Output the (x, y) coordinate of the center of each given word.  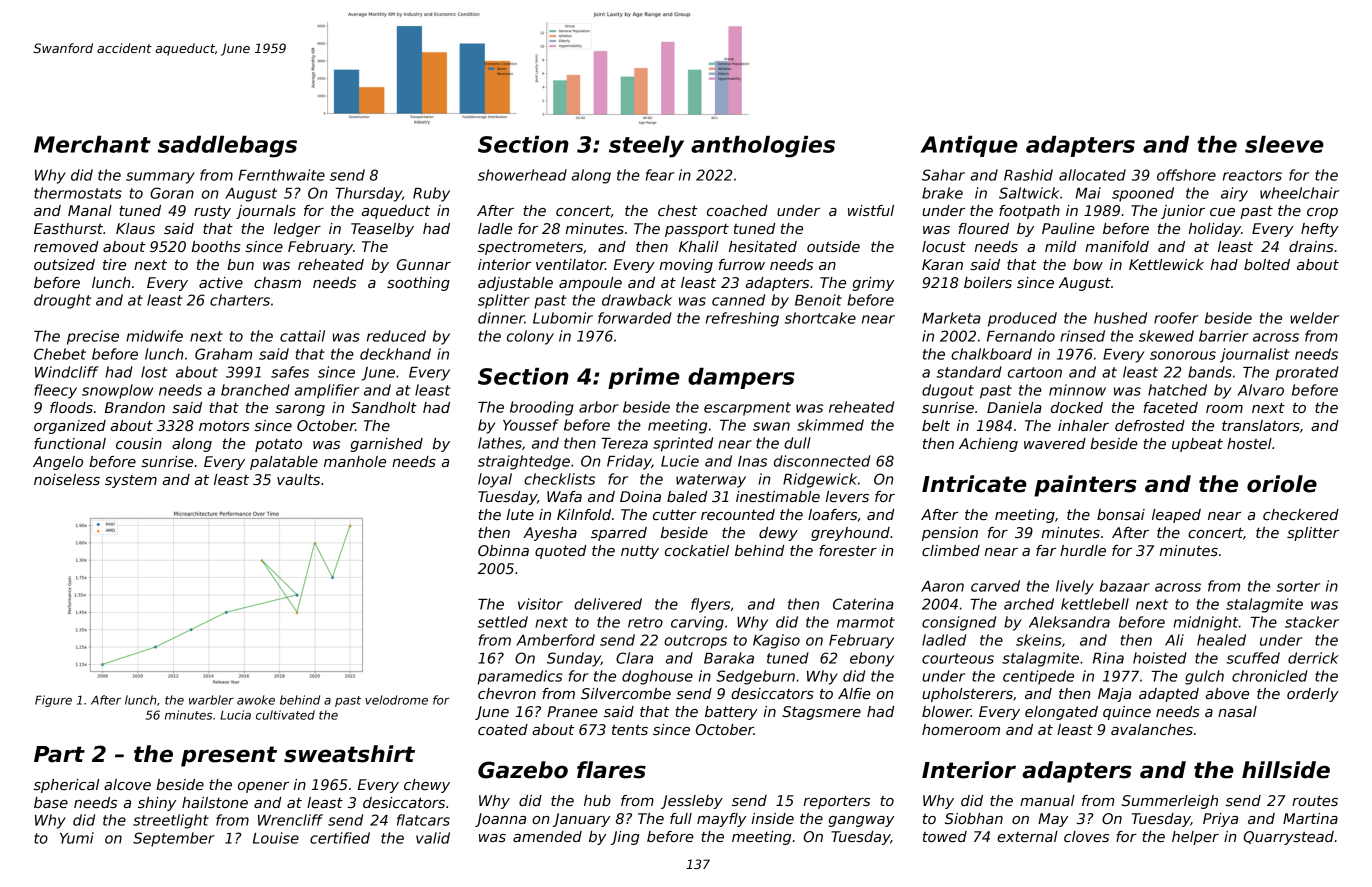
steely (646, 147)
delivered (608, 604)
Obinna (503, 550)
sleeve (1284, 144)
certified (340, 838)
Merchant (92, 144)
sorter (1298, 586)
